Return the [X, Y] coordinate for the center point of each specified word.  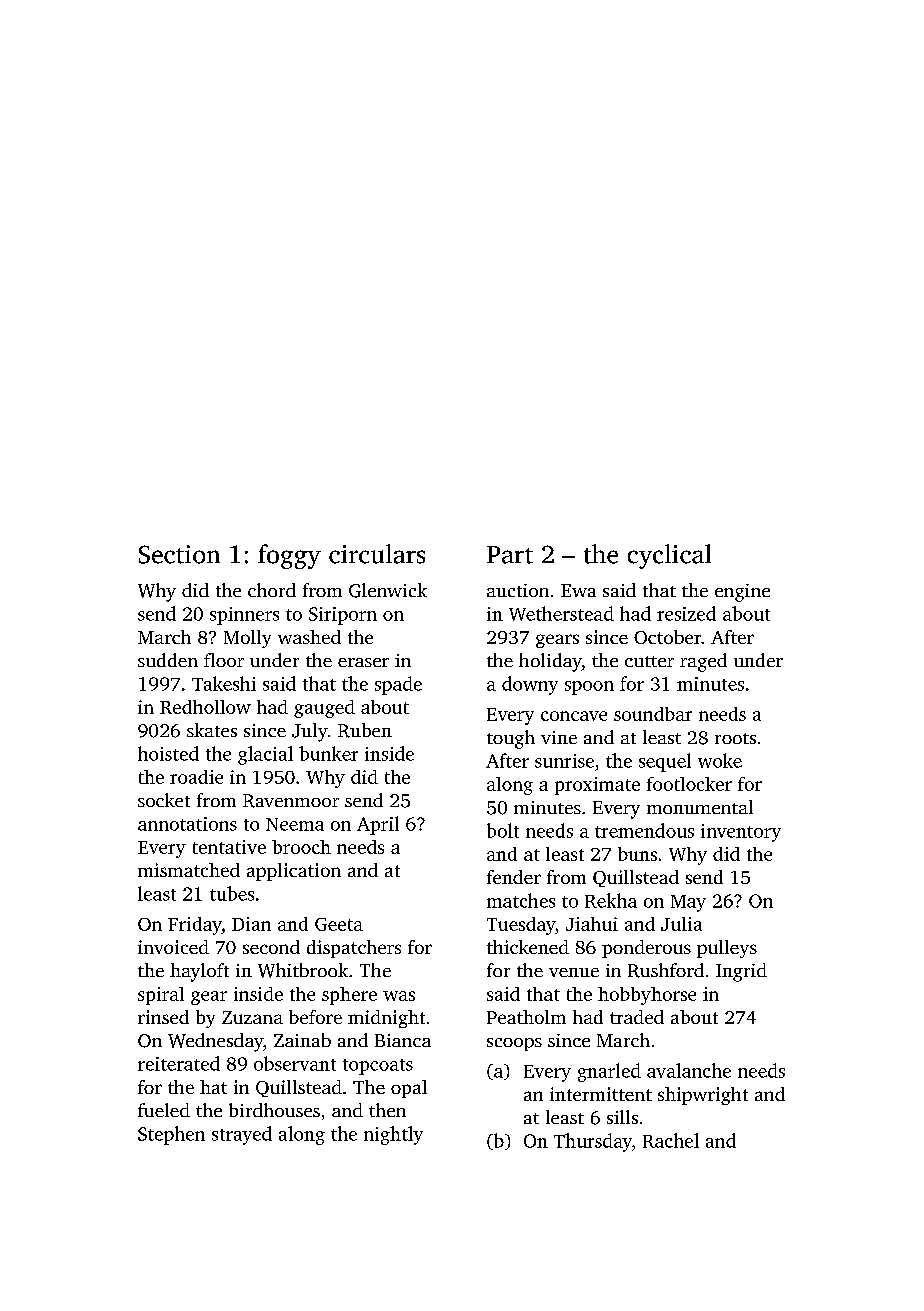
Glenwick [388, 590]
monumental [700, 807]
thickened [528, 947]
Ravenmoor [291, 801]
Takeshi [224, 683]
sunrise [564, 761]
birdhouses [274, 1110]
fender [514, 877]
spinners [244, 616]
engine [742, 593]
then [387, 1110]
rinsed [163, 1017]
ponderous [646, 949]
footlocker [689, 784]
